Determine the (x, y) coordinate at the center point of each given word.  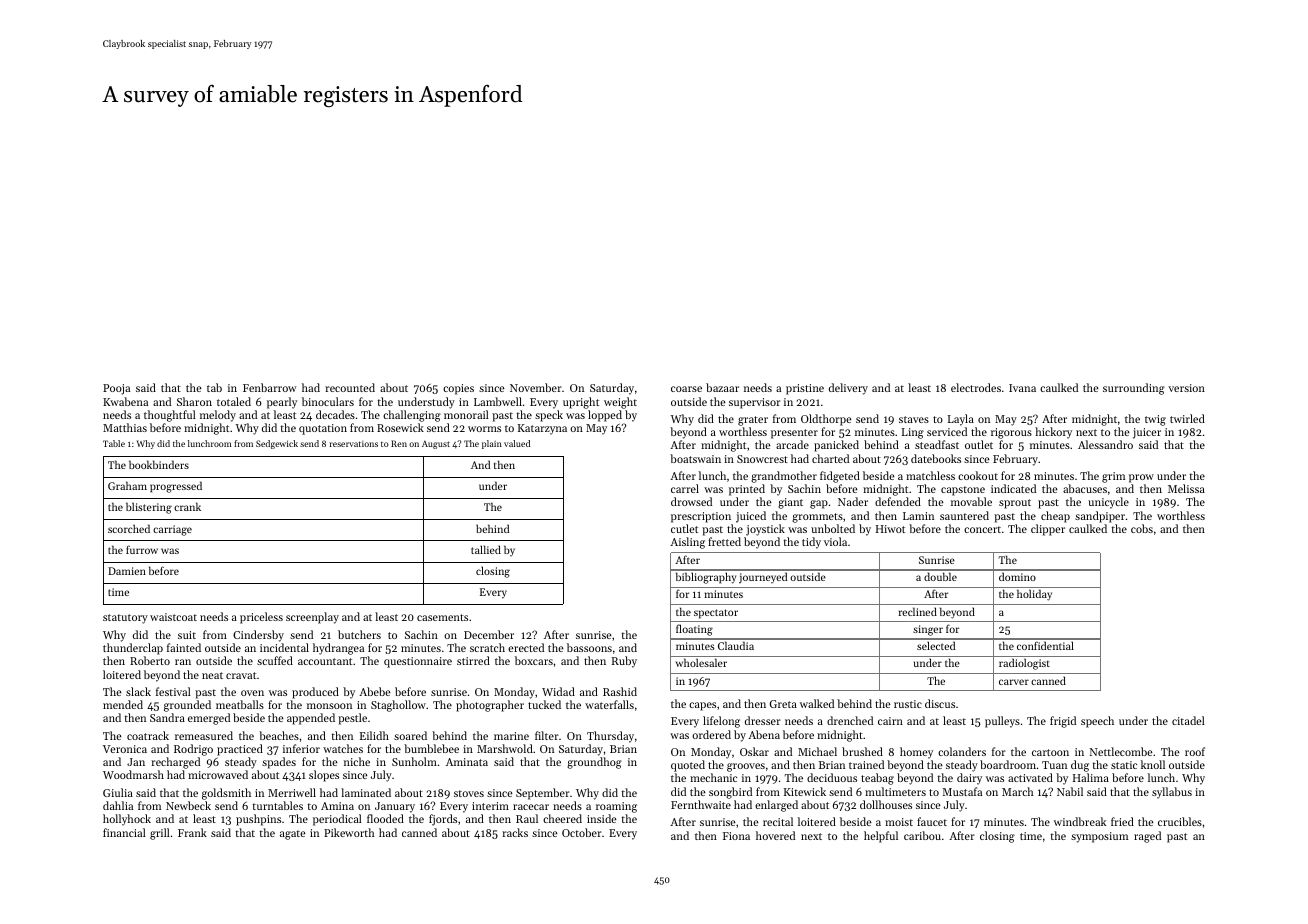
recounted (350, 387)
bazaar (722, 387)
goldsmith (226, 794)
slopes (324, 776)
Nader (853, 501)
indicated (1013, 488)
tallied (486, 549)
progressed (176, 487)
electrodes (976, 387)
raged (1147, 837)
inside (602, 818)
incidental (284, 647)
